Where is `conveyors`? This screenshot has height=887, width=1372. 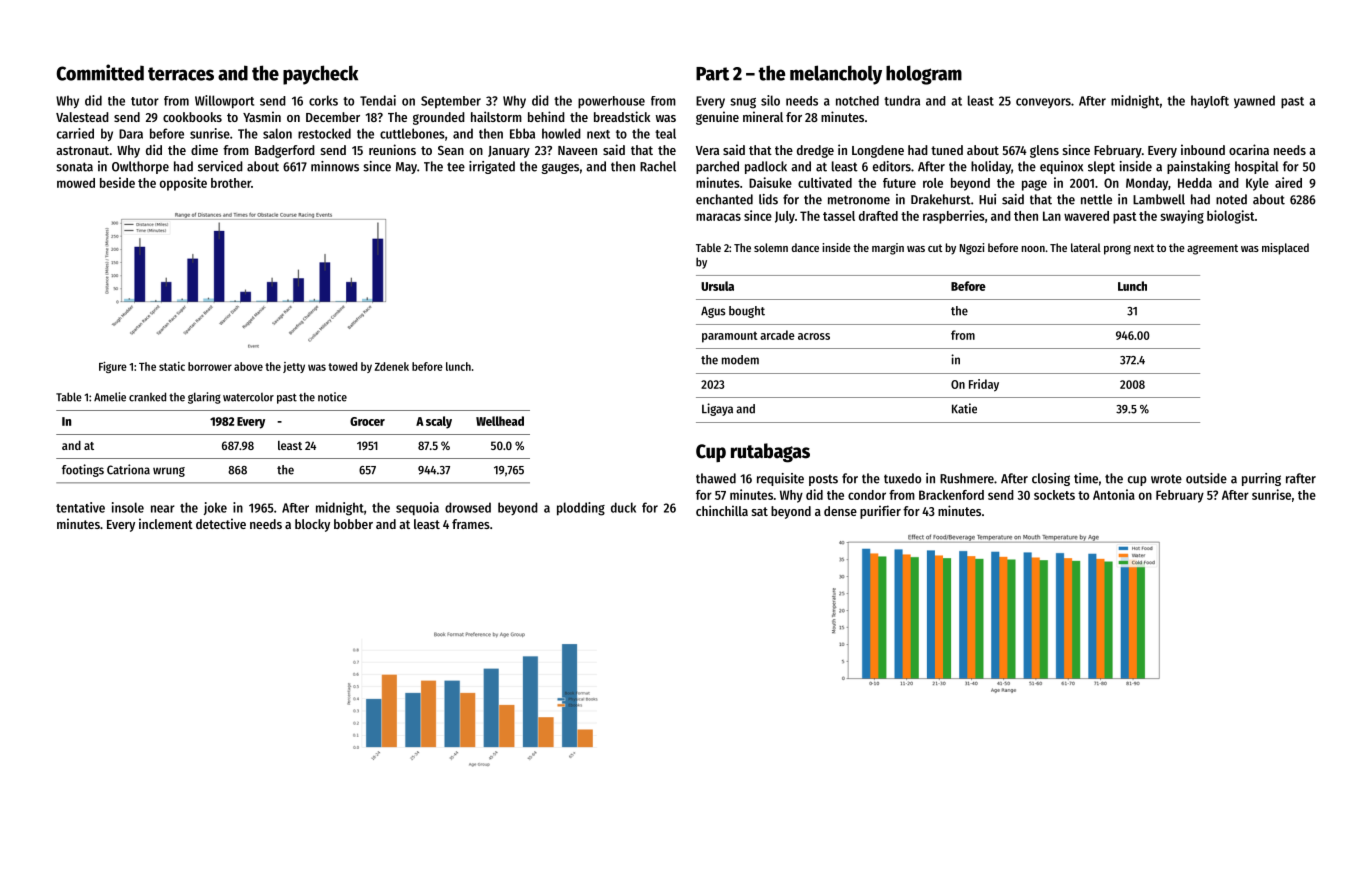
conveyors is located at coordinates (1043, 103).
